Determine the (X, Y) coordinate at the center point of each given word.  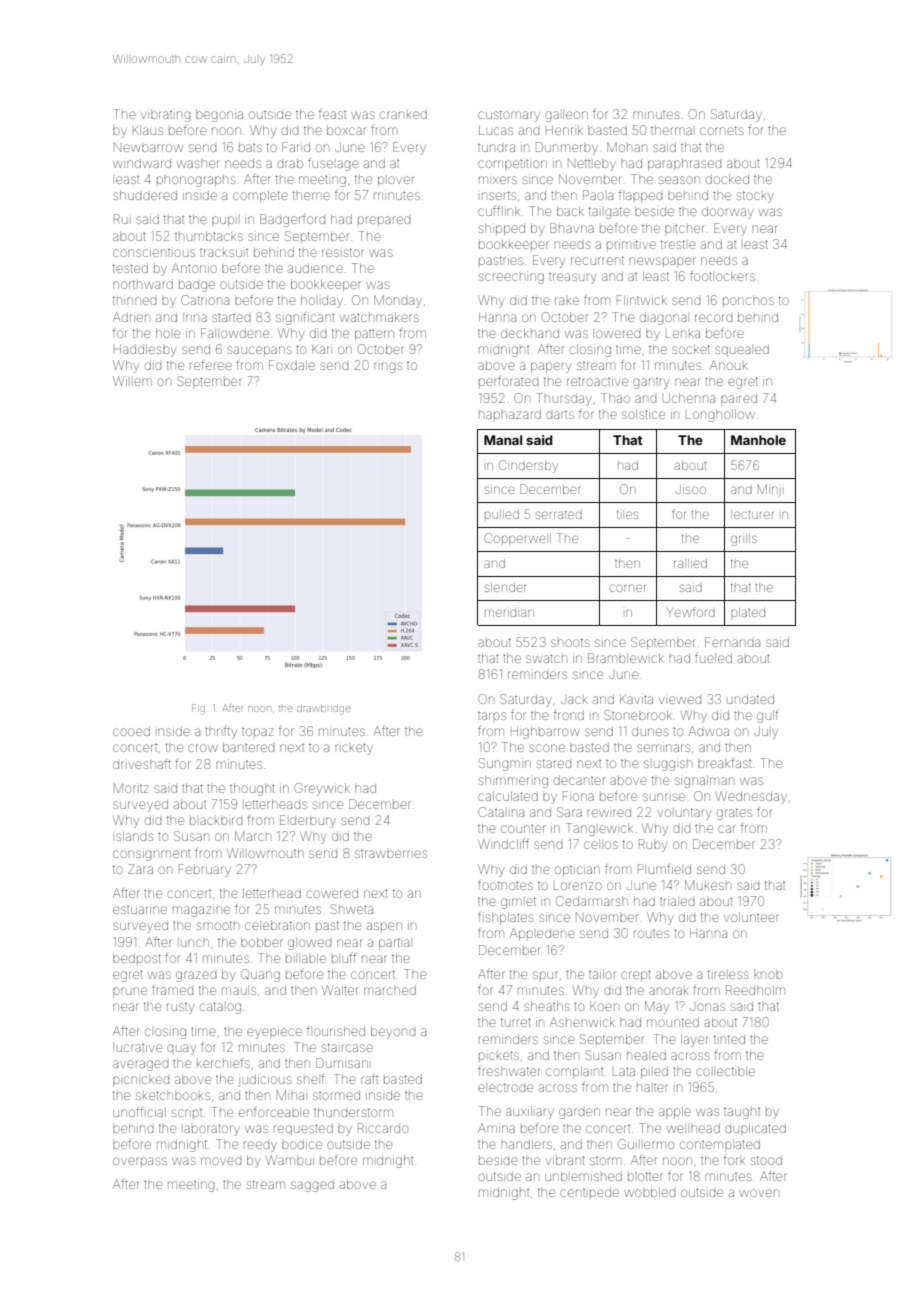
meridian (509, 613)
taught (742, 1113)
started (231, 317)
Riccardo (383, 1128)
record (713, 318)
